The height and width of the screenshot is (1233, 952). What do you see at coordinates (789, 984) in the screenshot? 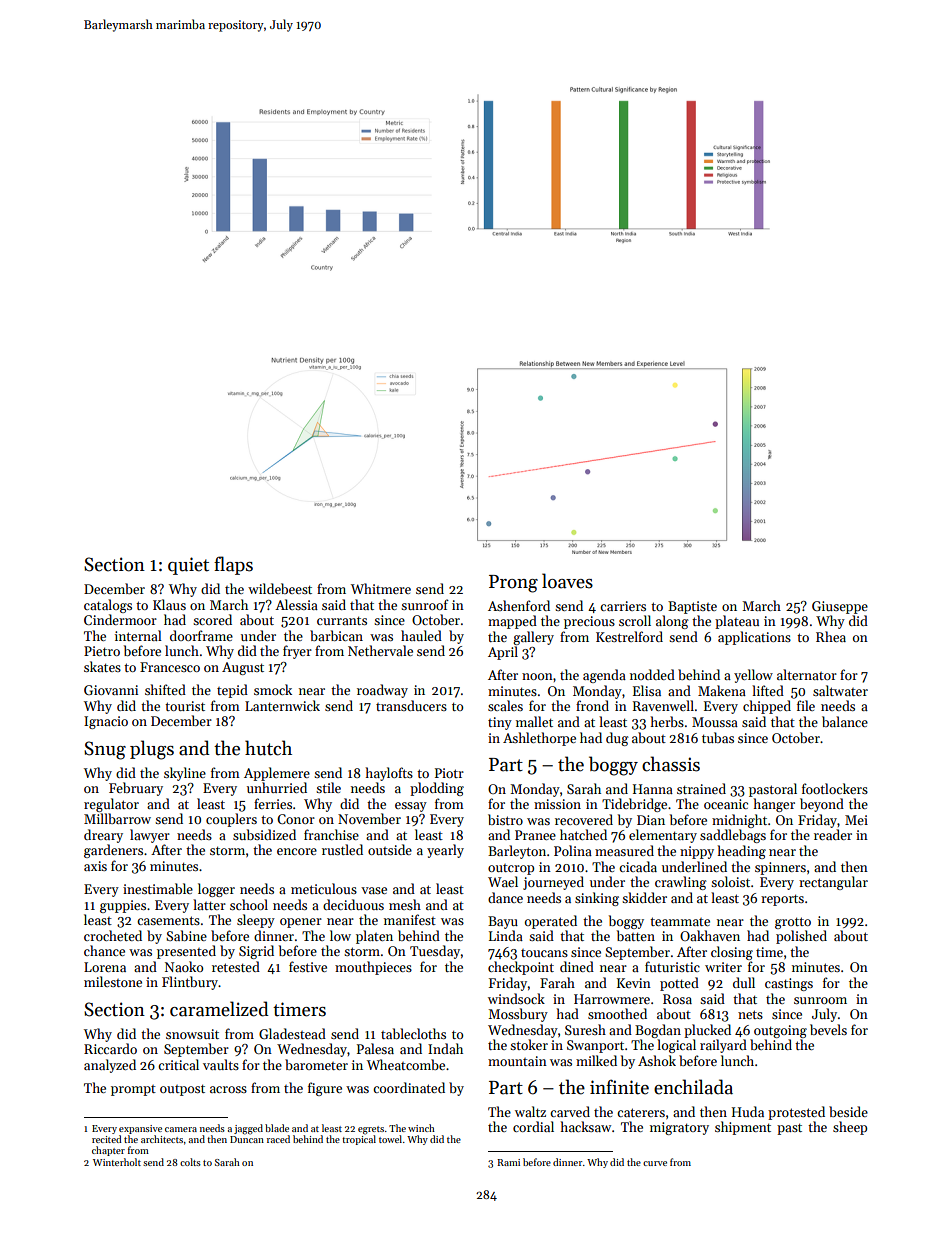
I see `castings` at bounding box center [789, 984].
